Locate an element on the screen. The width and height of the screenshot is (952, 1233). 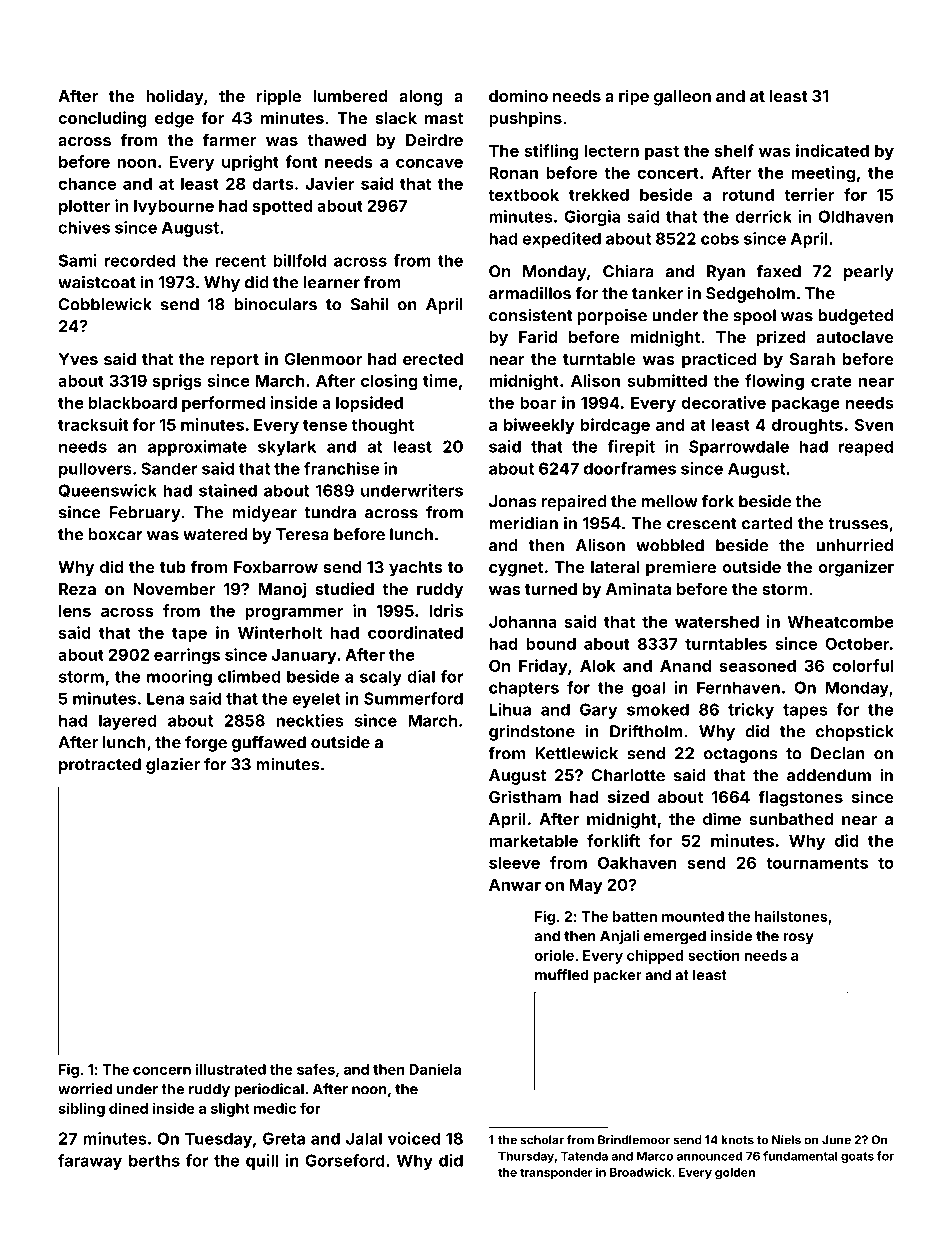
announced is located at coordinates (709, 1156).
